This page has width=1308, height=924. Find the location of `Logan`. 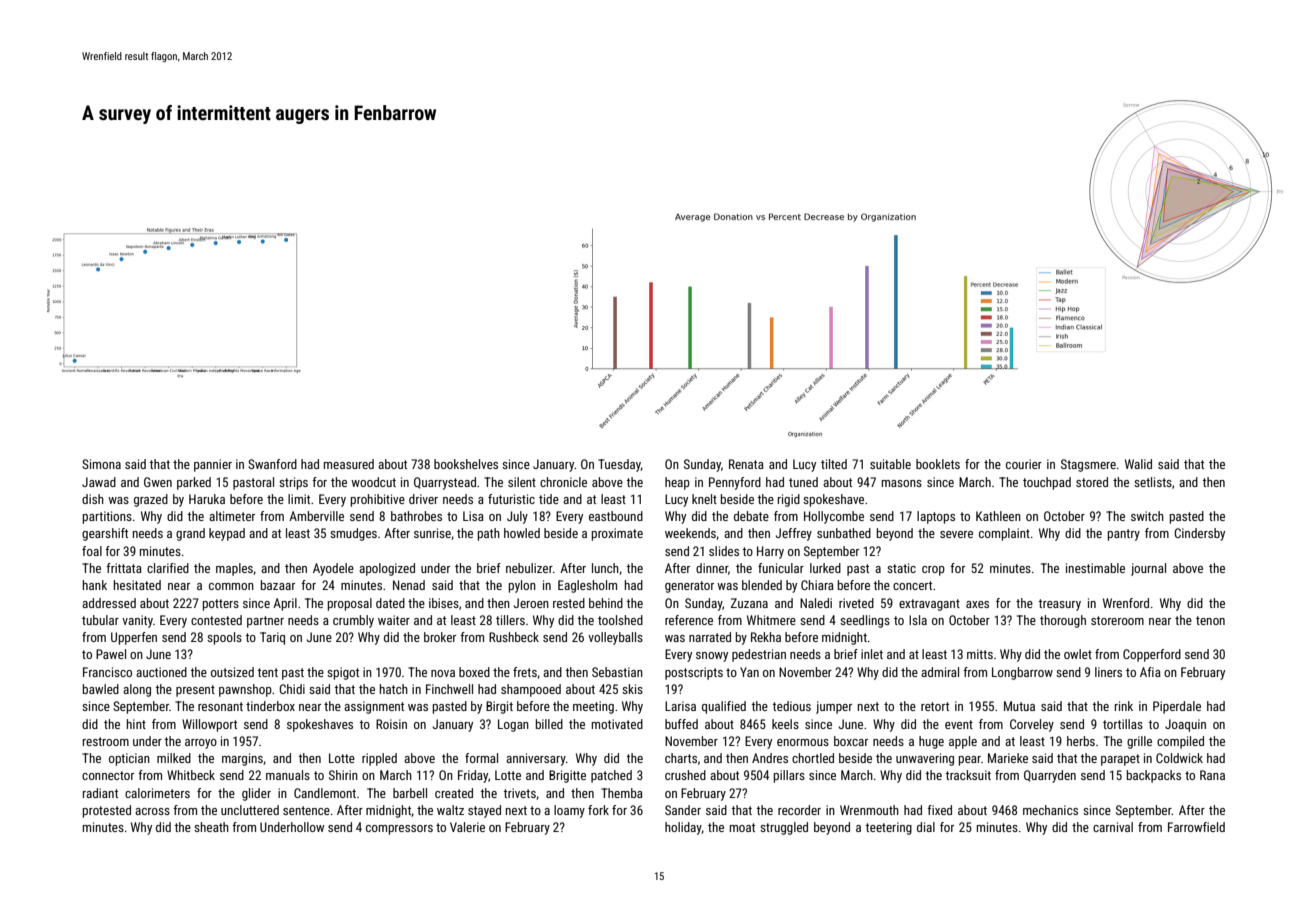

Logan is located at coordinates (513, 725).
